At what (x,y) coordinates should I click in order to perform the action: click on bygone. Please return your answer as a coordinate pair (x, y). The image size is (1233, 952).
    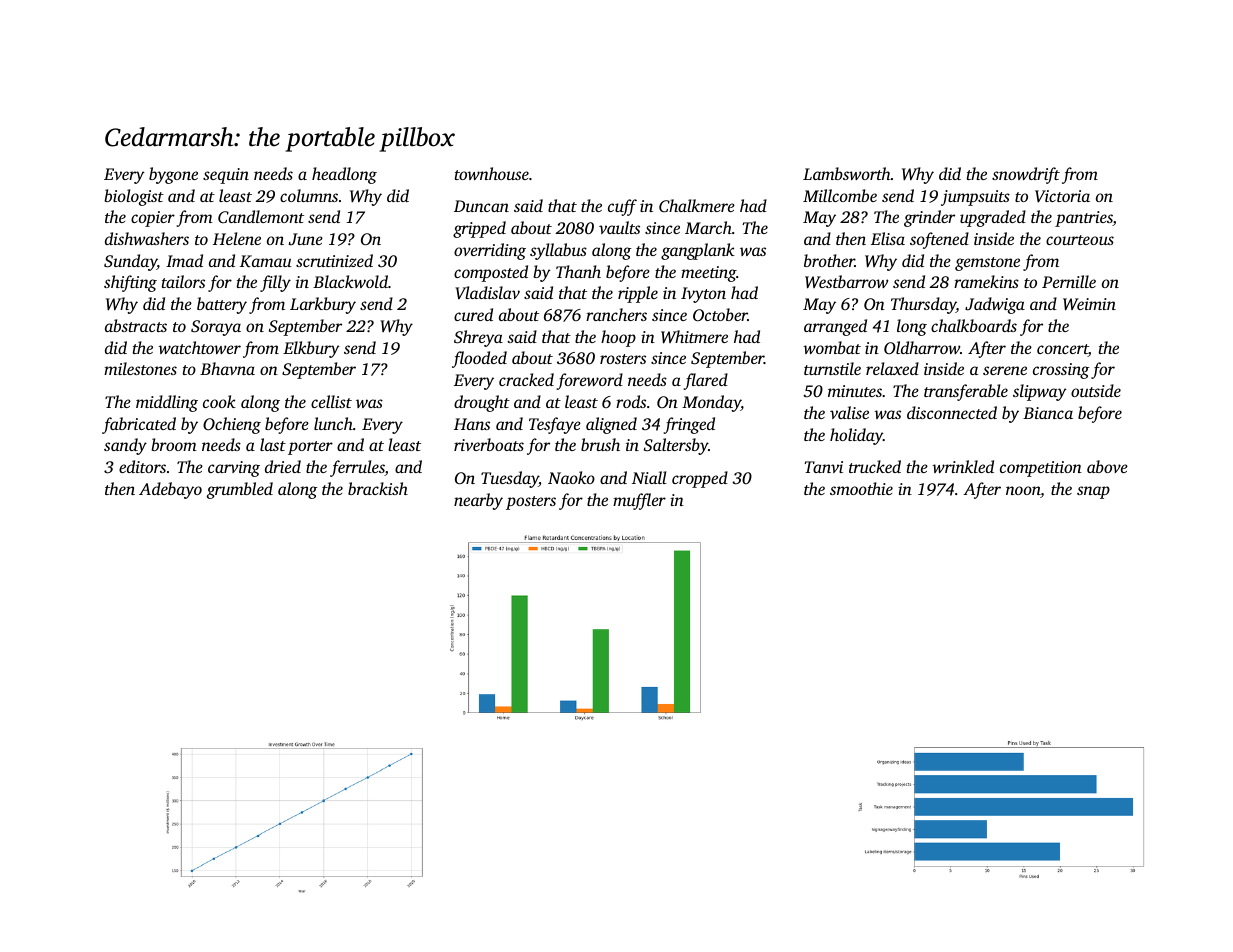
    Looking at the image, I should click on (173, 175).
